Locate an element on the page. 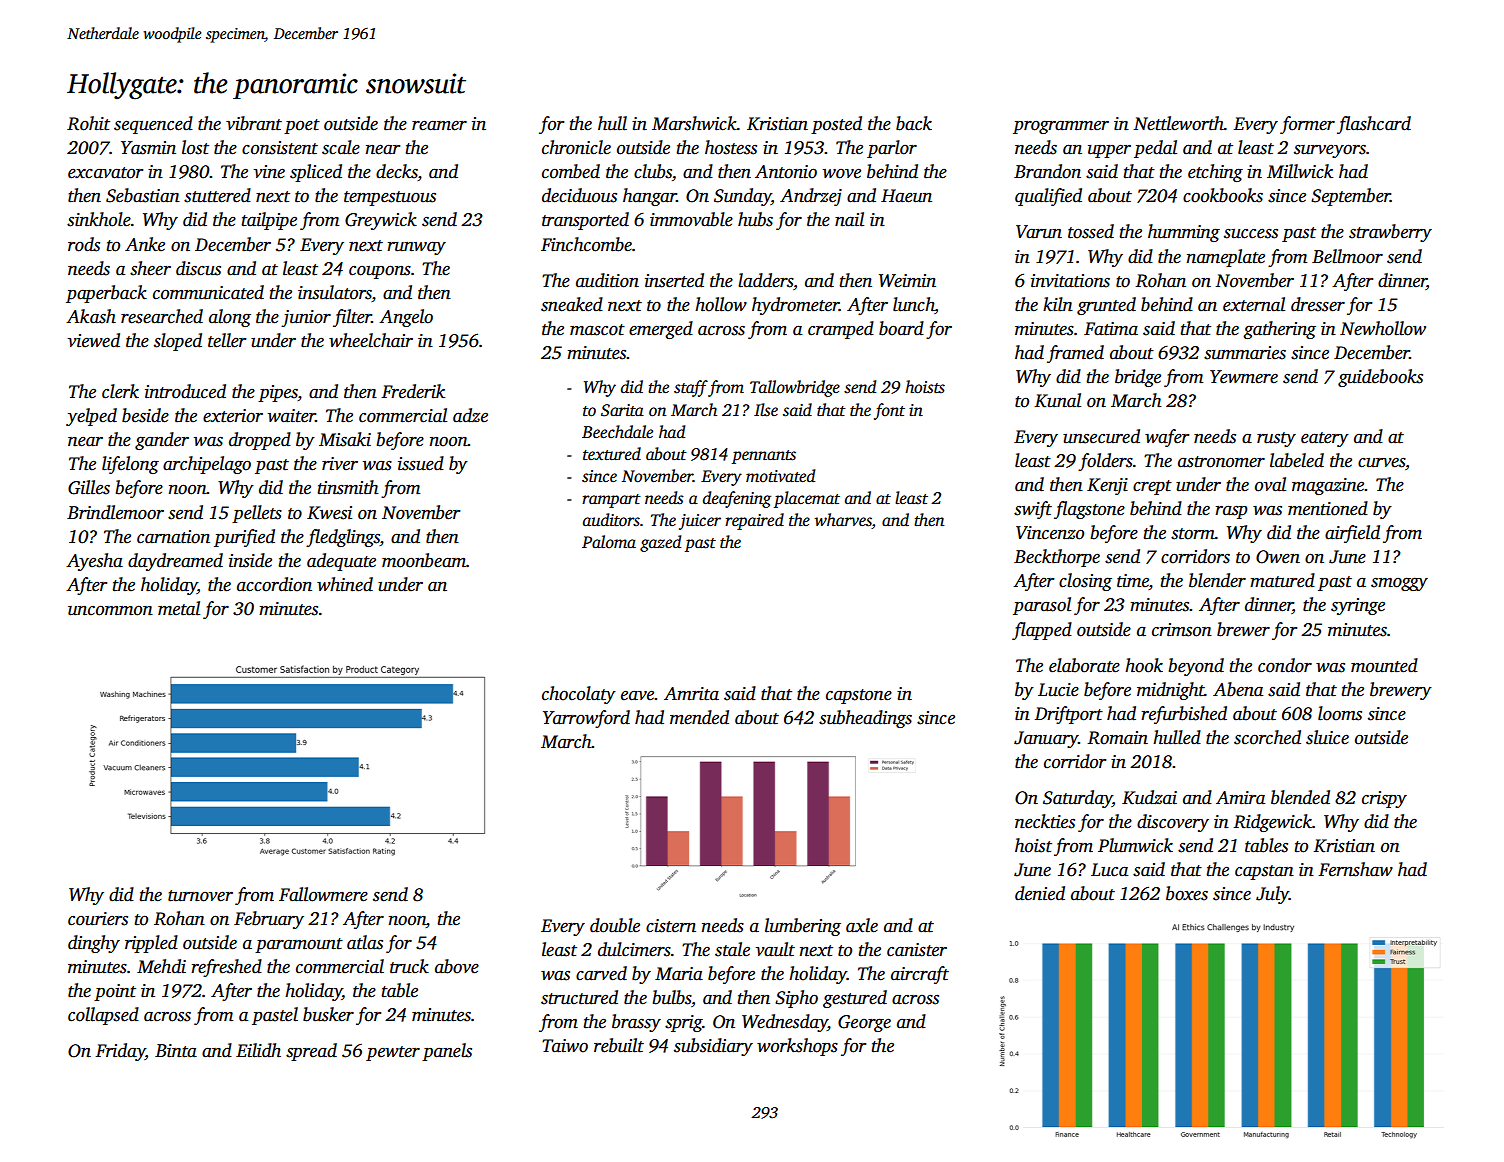 This image has width=1504, height=1162. vibrant is located at coordinates (254, 123).
